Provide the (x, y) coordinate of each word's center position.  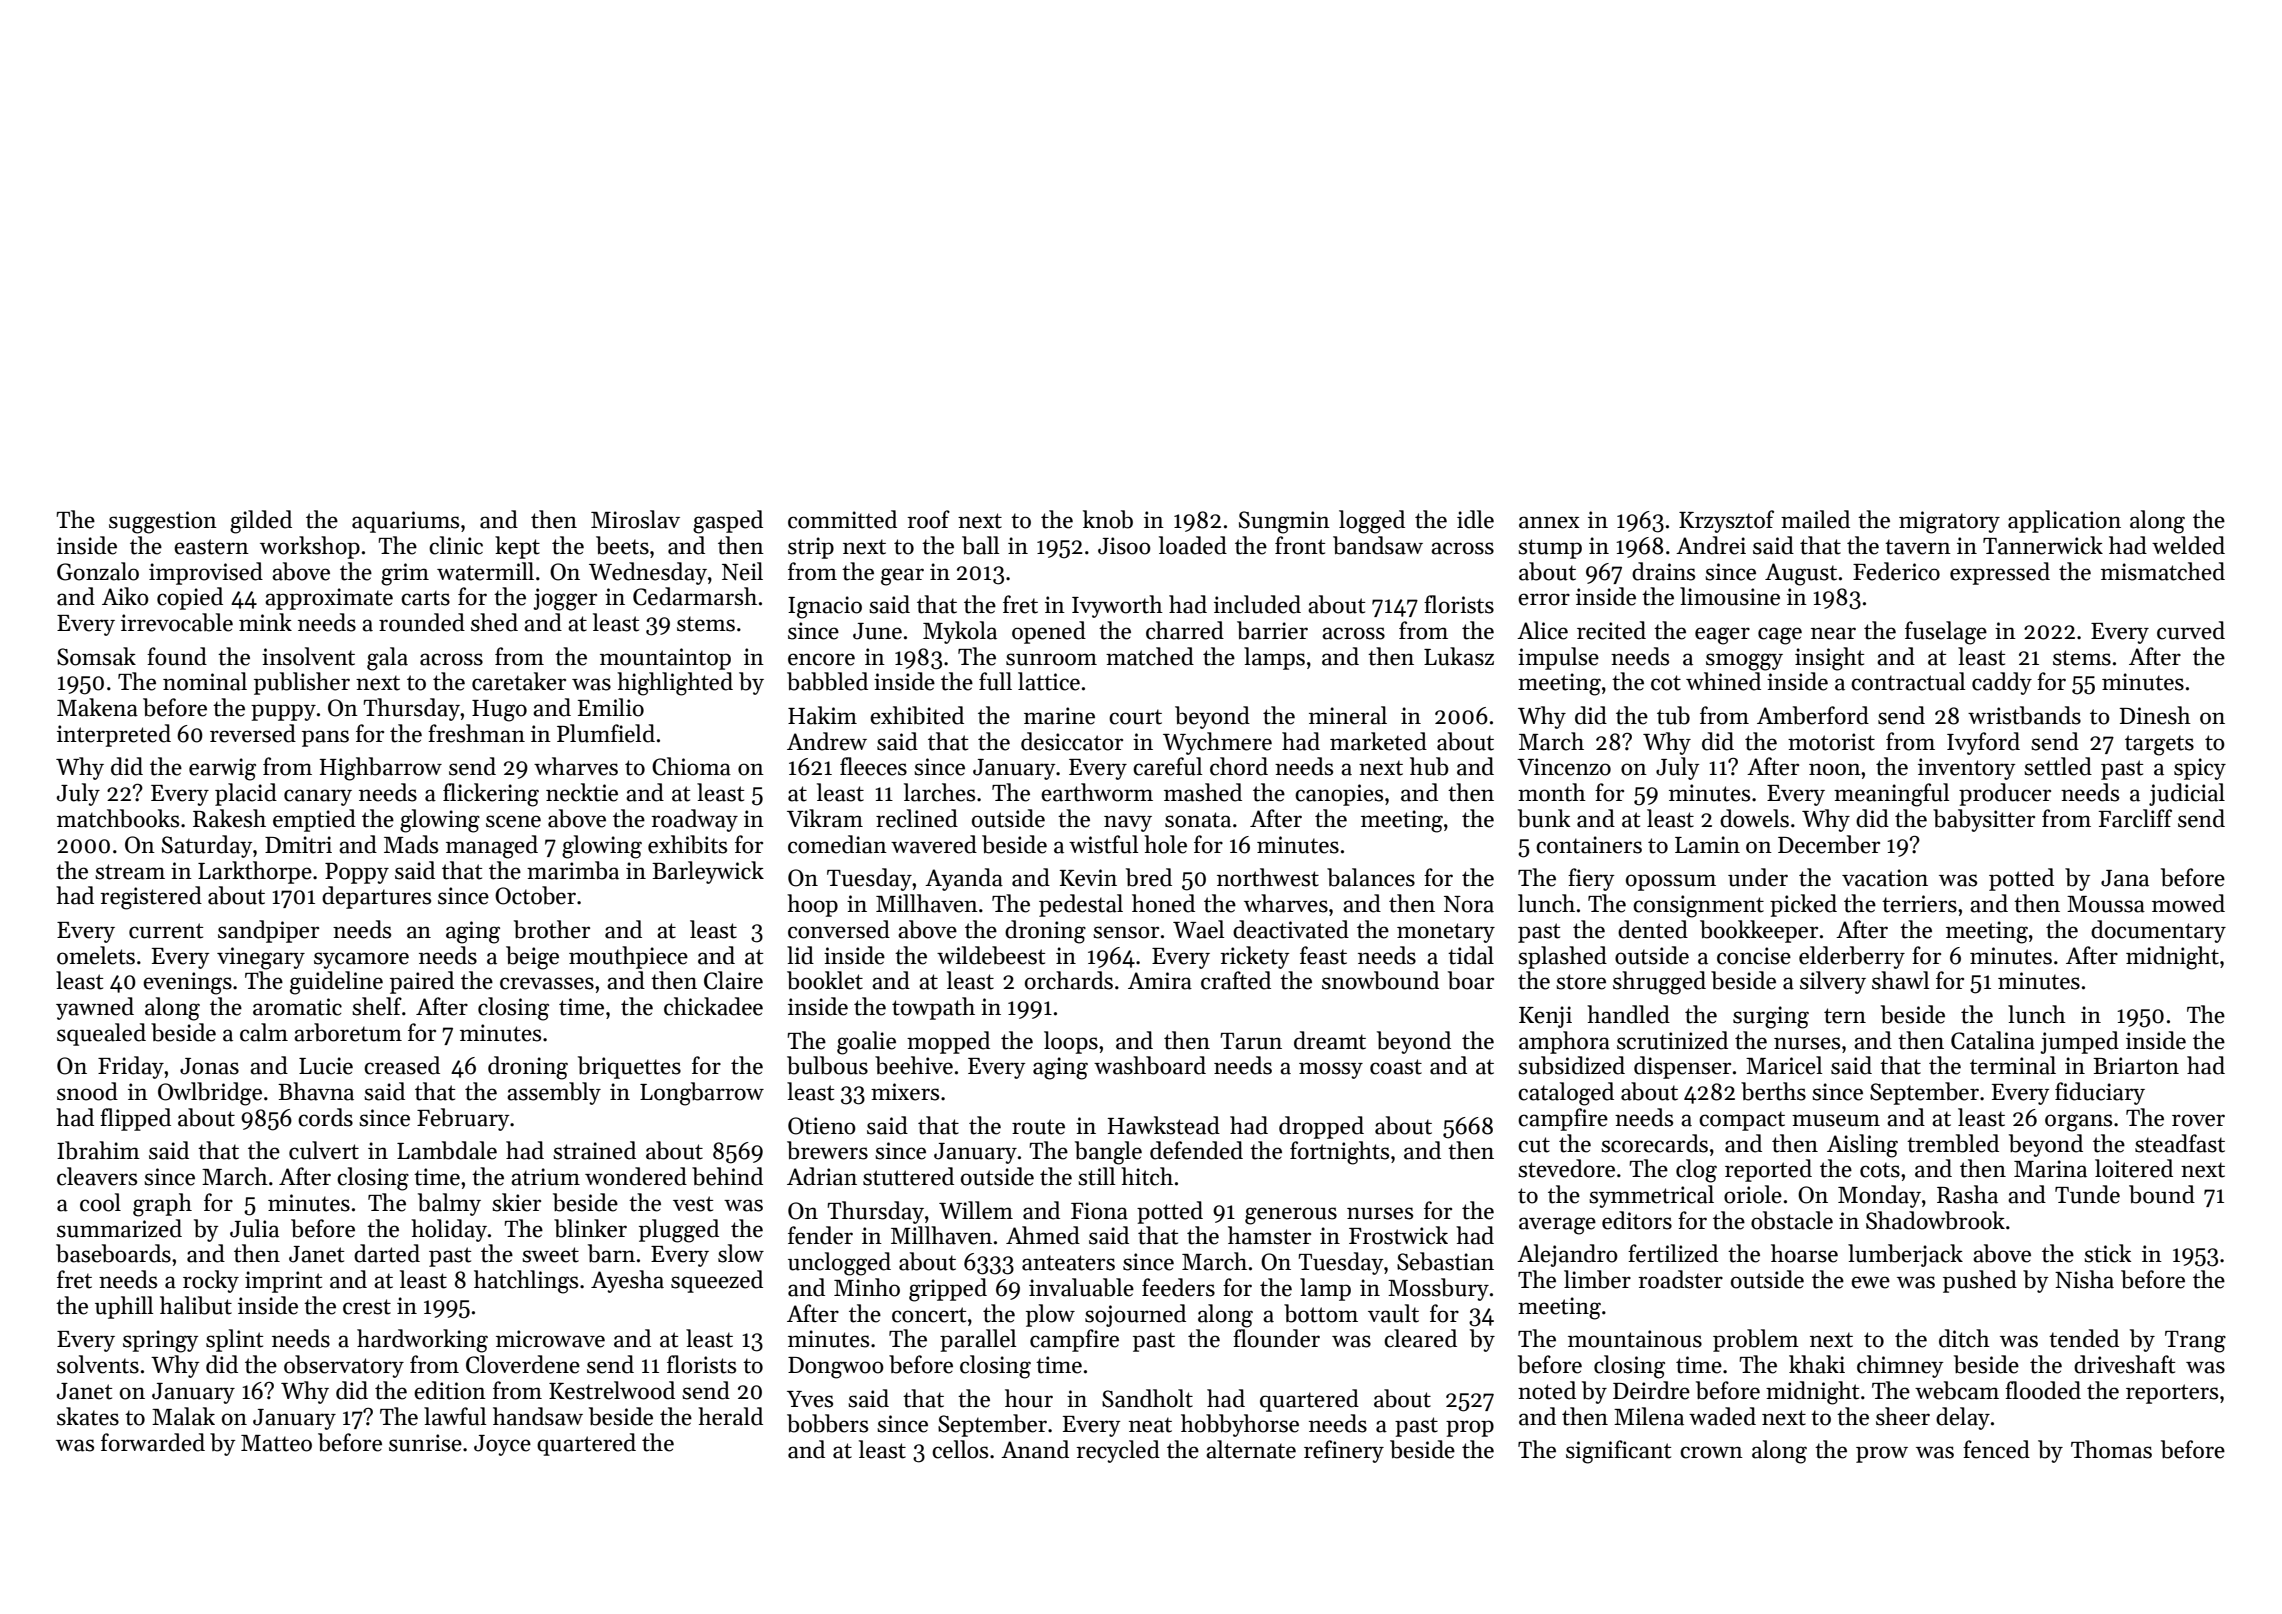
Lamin (1707, 845)
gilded (261, 522)
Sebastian (1445, 1261)
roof (928, 519)
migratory (1949, 522)
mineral (1348, 715)
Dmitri (298, 845)
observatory (344, 1366)
